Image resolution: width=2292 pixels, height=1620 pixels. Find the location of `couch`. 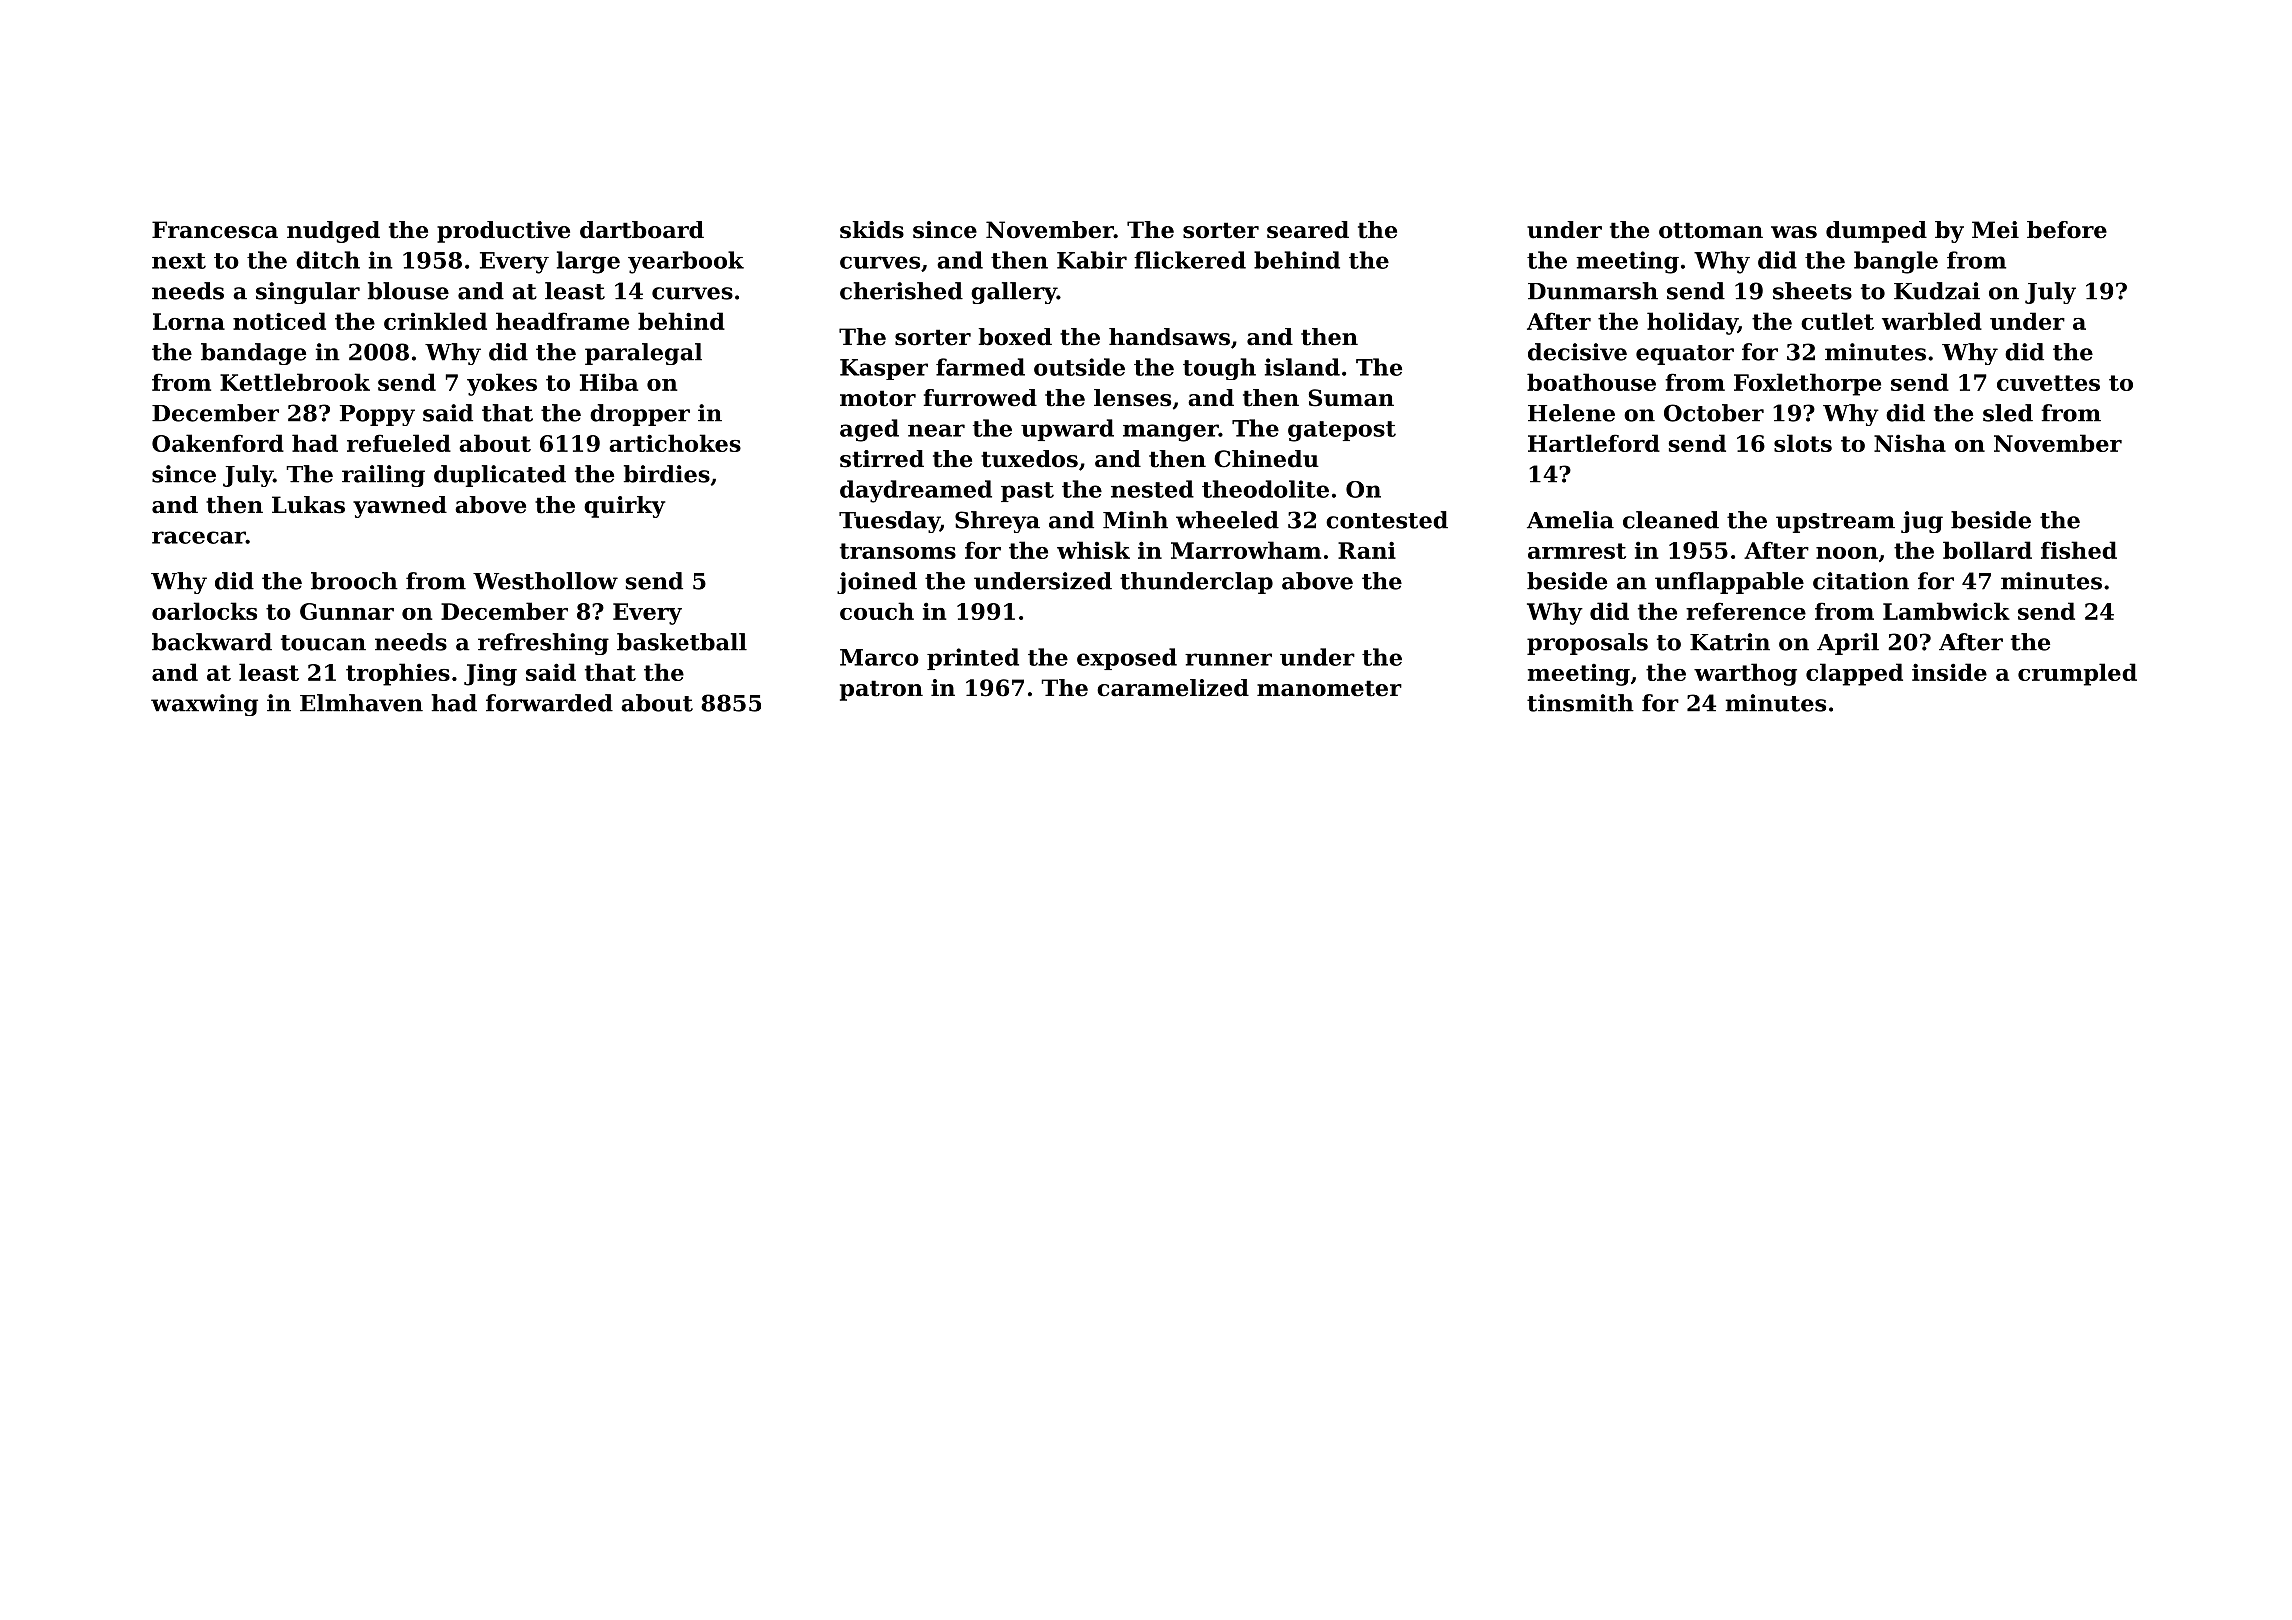

couch is located at coordinates (877, 611).
